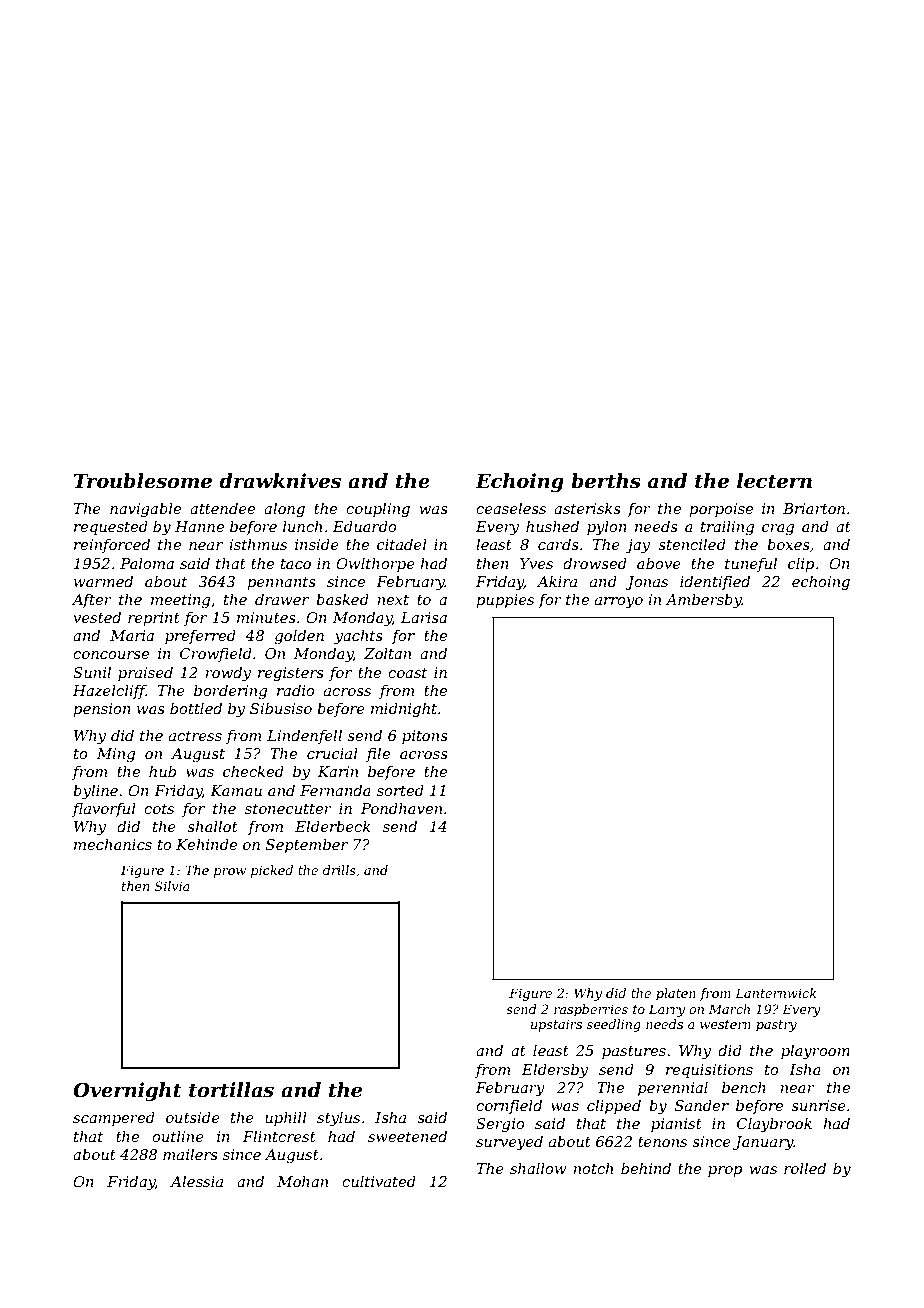  What do you see at coordinates (379, 1181) in the document?
I see `cultivated` at bounding box center [379, 1181].
